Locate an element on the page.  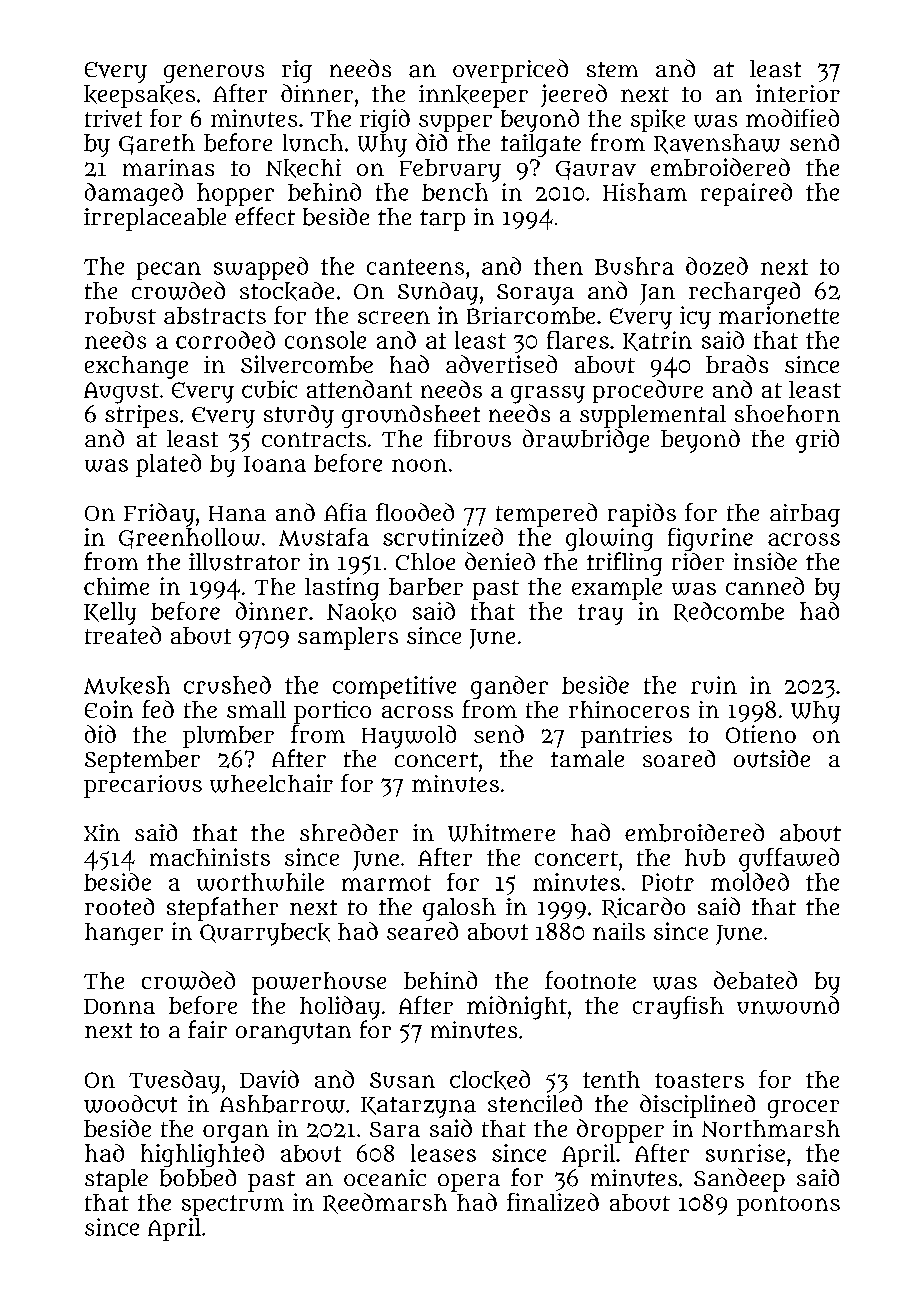
oceanic is located at coordinates (385, 1177).
